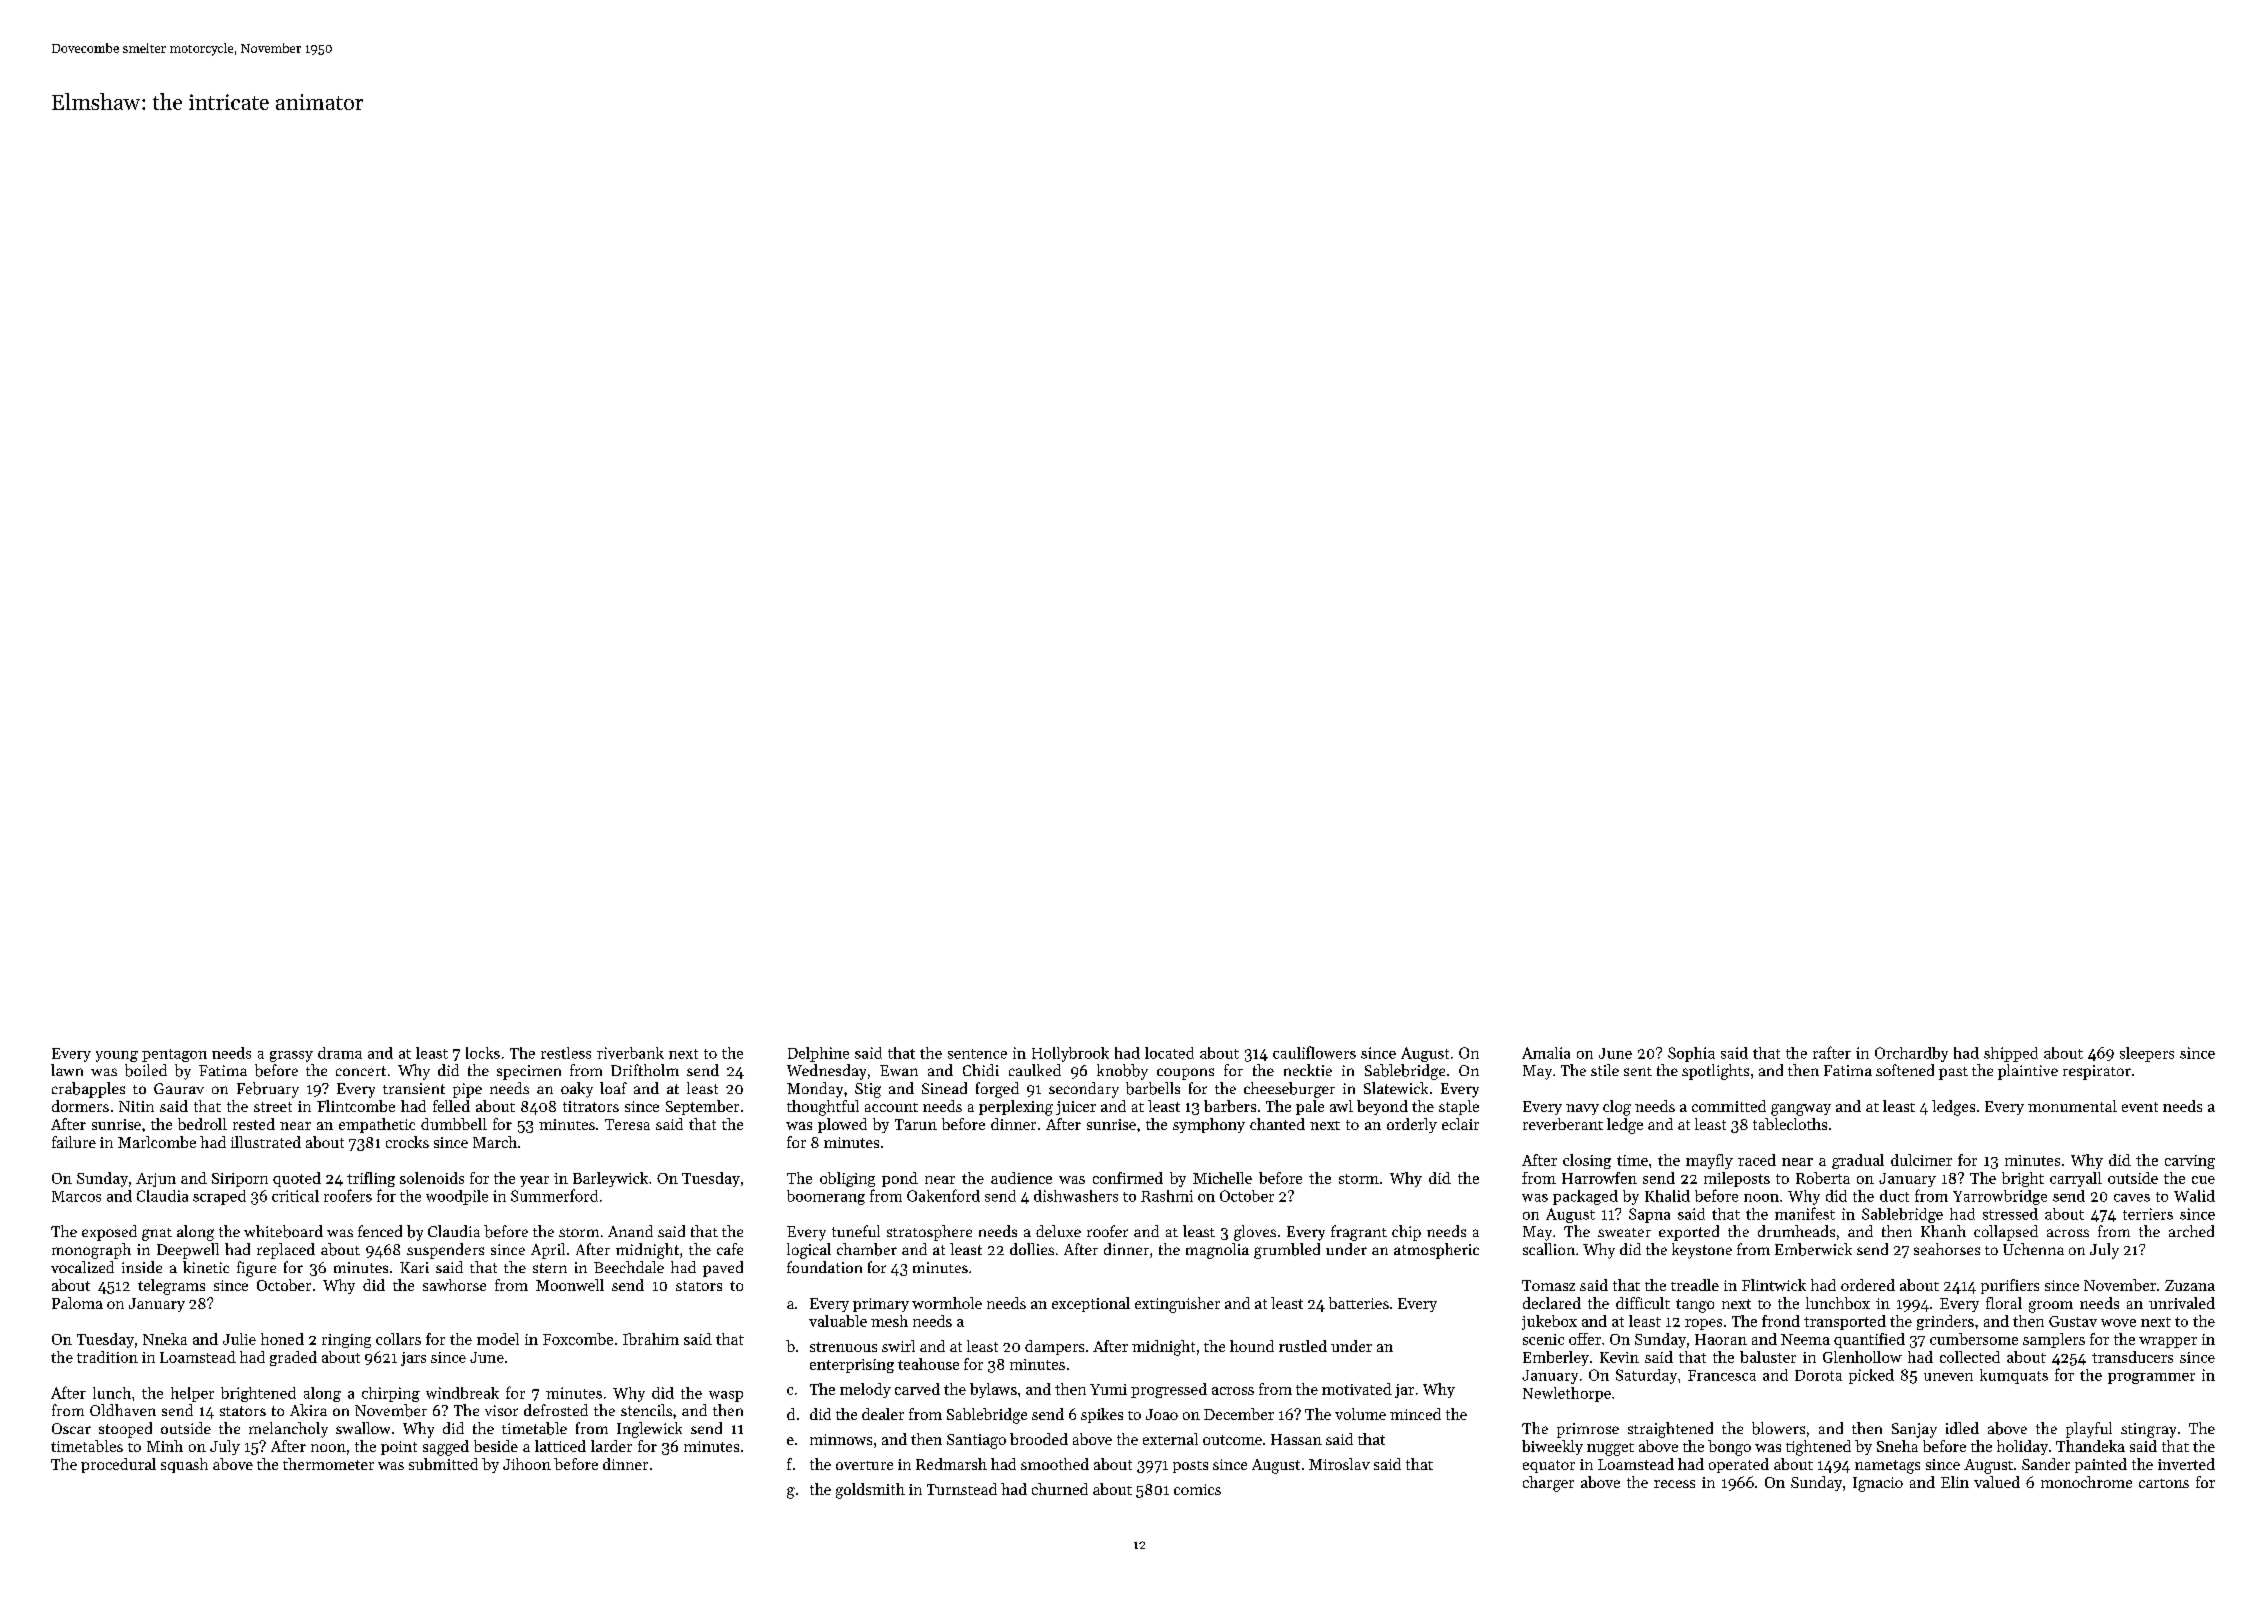 The image size is (2266, 1602). What do you see at coordinates (900, 1179) in the image?
I see `pond` at bounding box center [900, 1179].
